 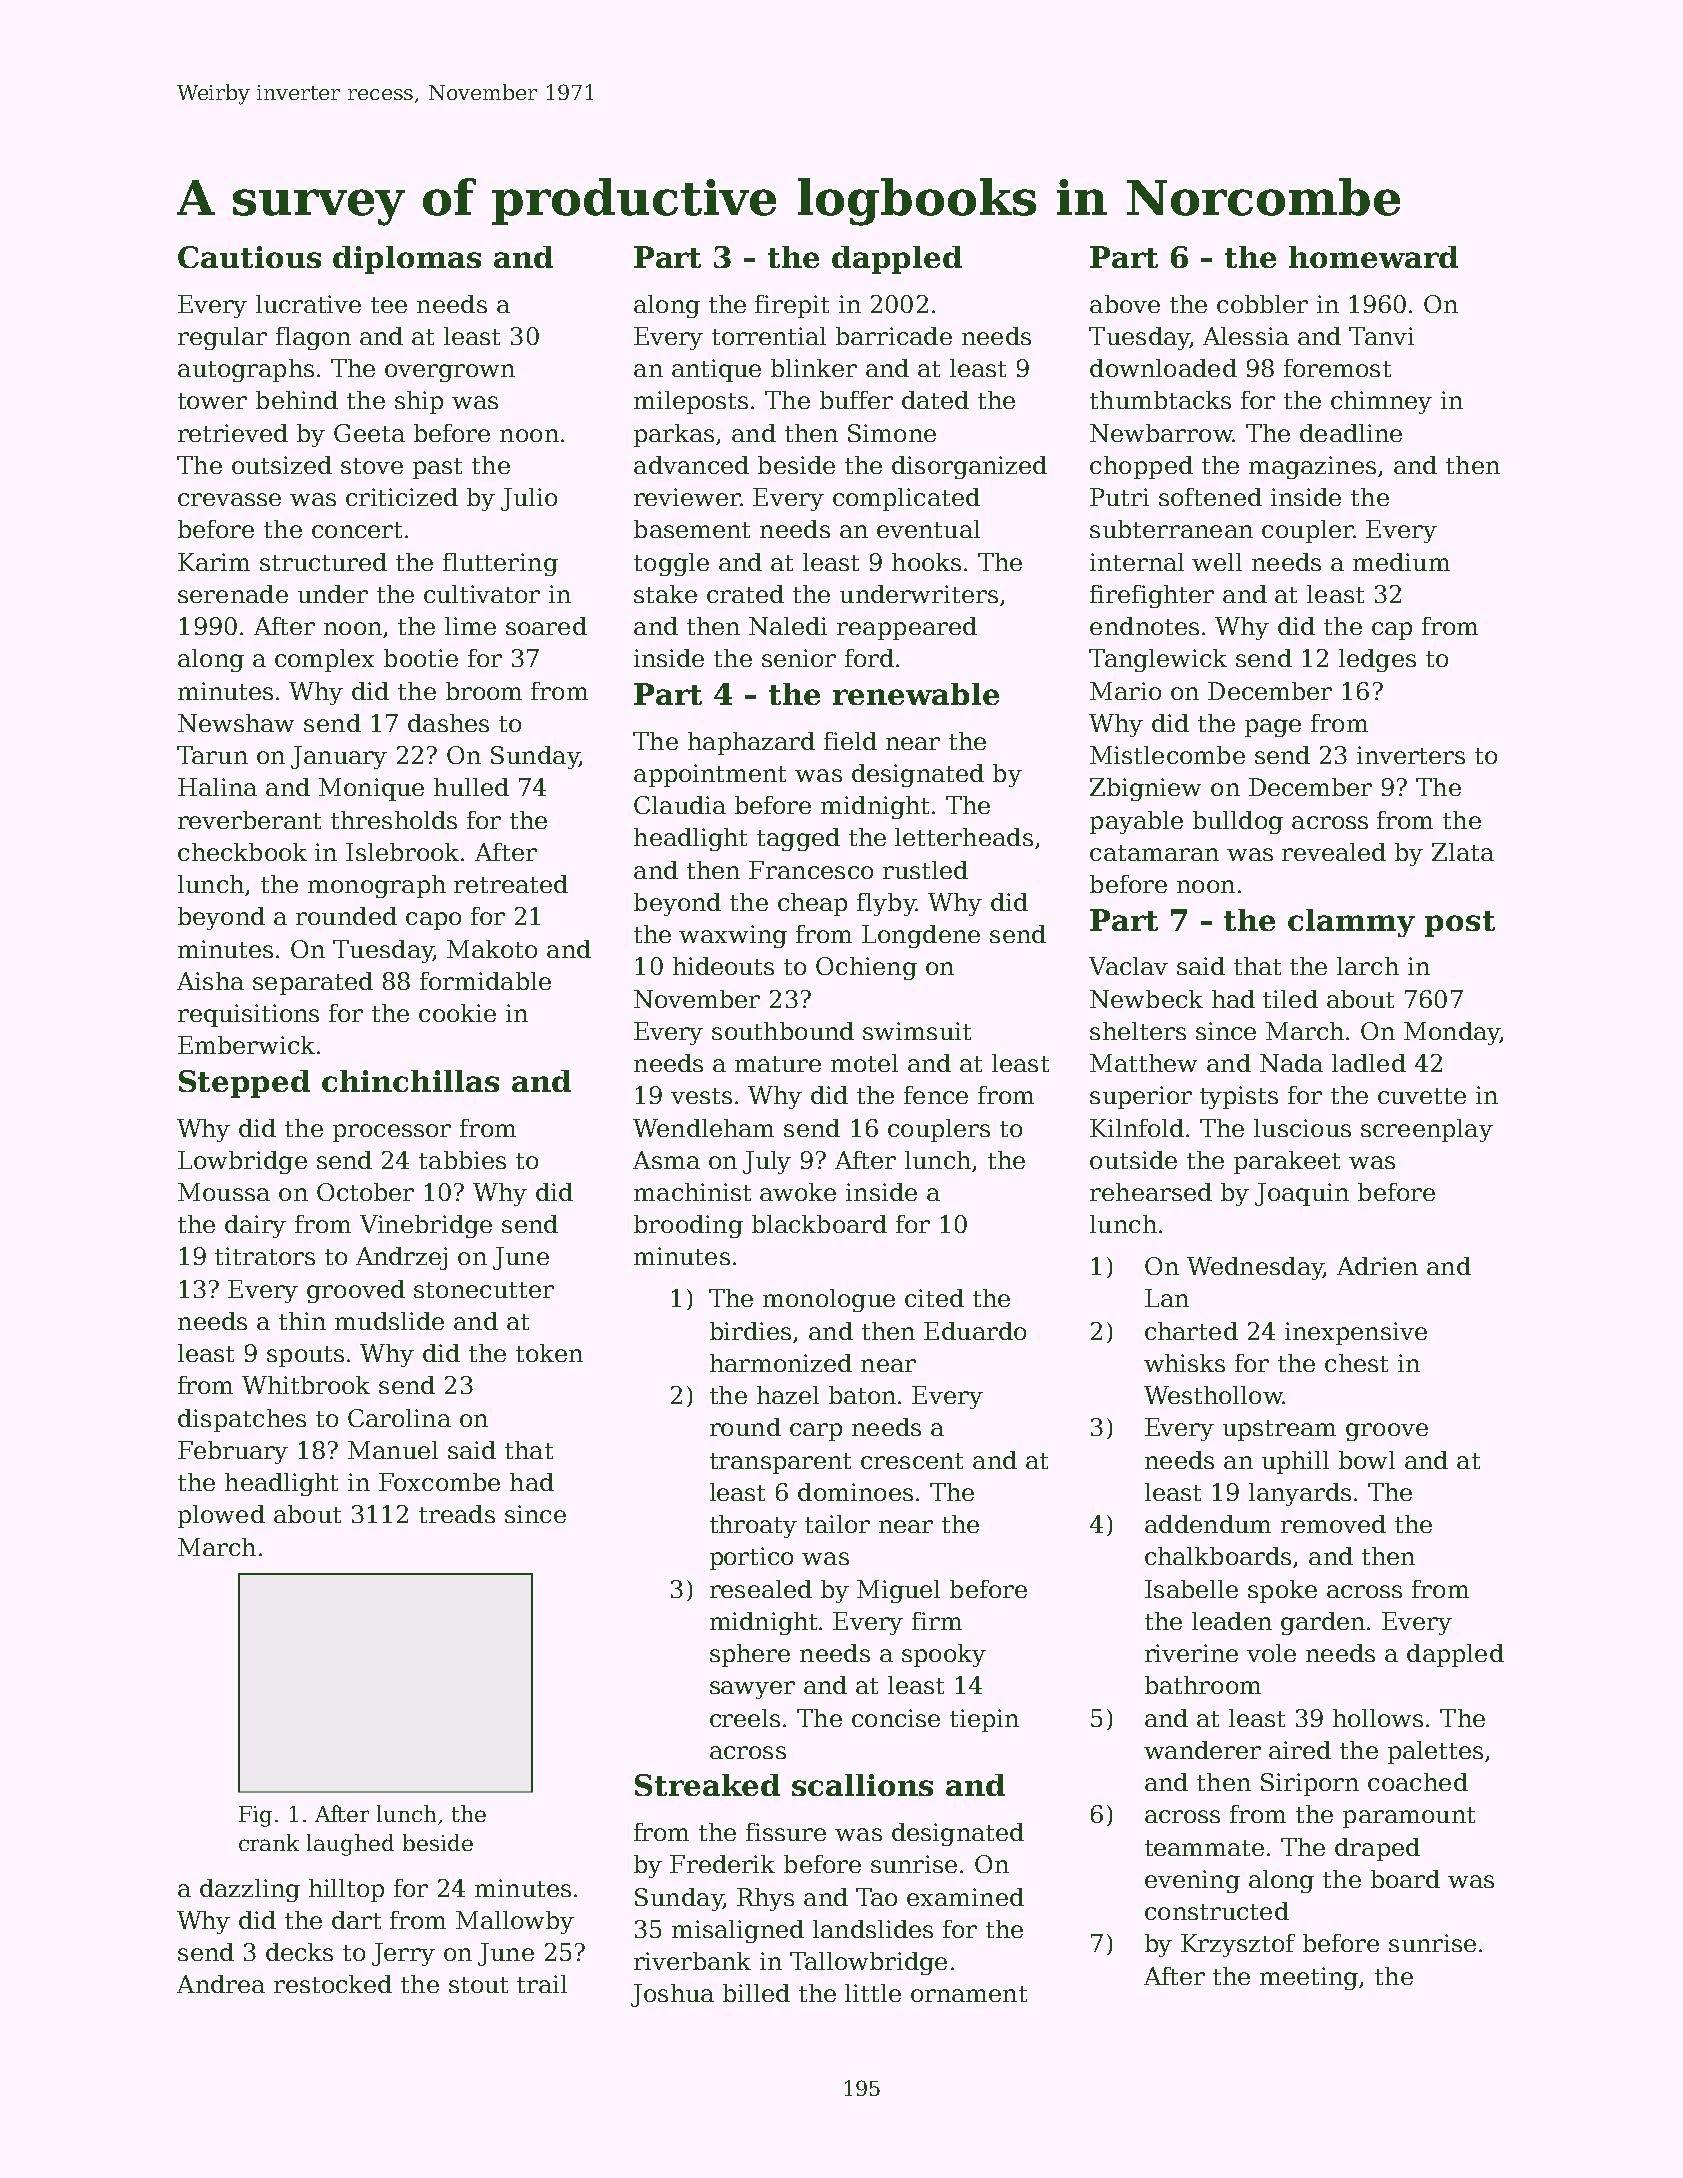 What do you see at coordinates (233, 594) in the screenshot?
I see `serenade` at bounding box center [233, 594].
